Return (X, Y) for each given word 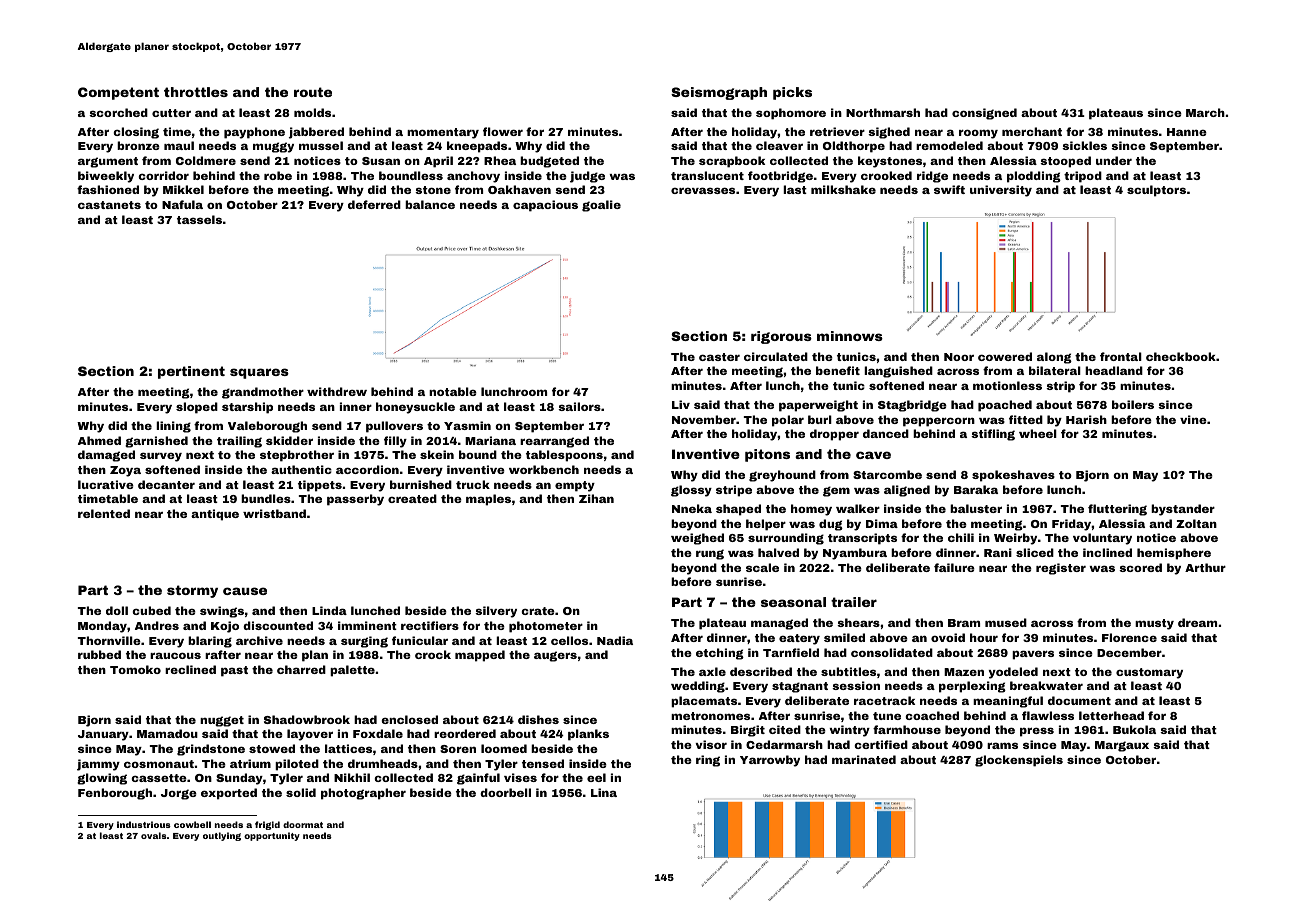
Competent (118, 93)
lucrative (106, 484)
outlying (222, 836)
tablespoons (564, 456)
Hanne (1187, 132)
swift (949, 189)
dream (1197, 622)
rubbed (99, 654)
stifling (993, 435)
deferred (374, 204)
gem (836, 491)
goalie (601, 206)
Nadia (615, 640)
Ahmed (99, 440)
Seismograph (719, 93)
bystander (1183, 510)
